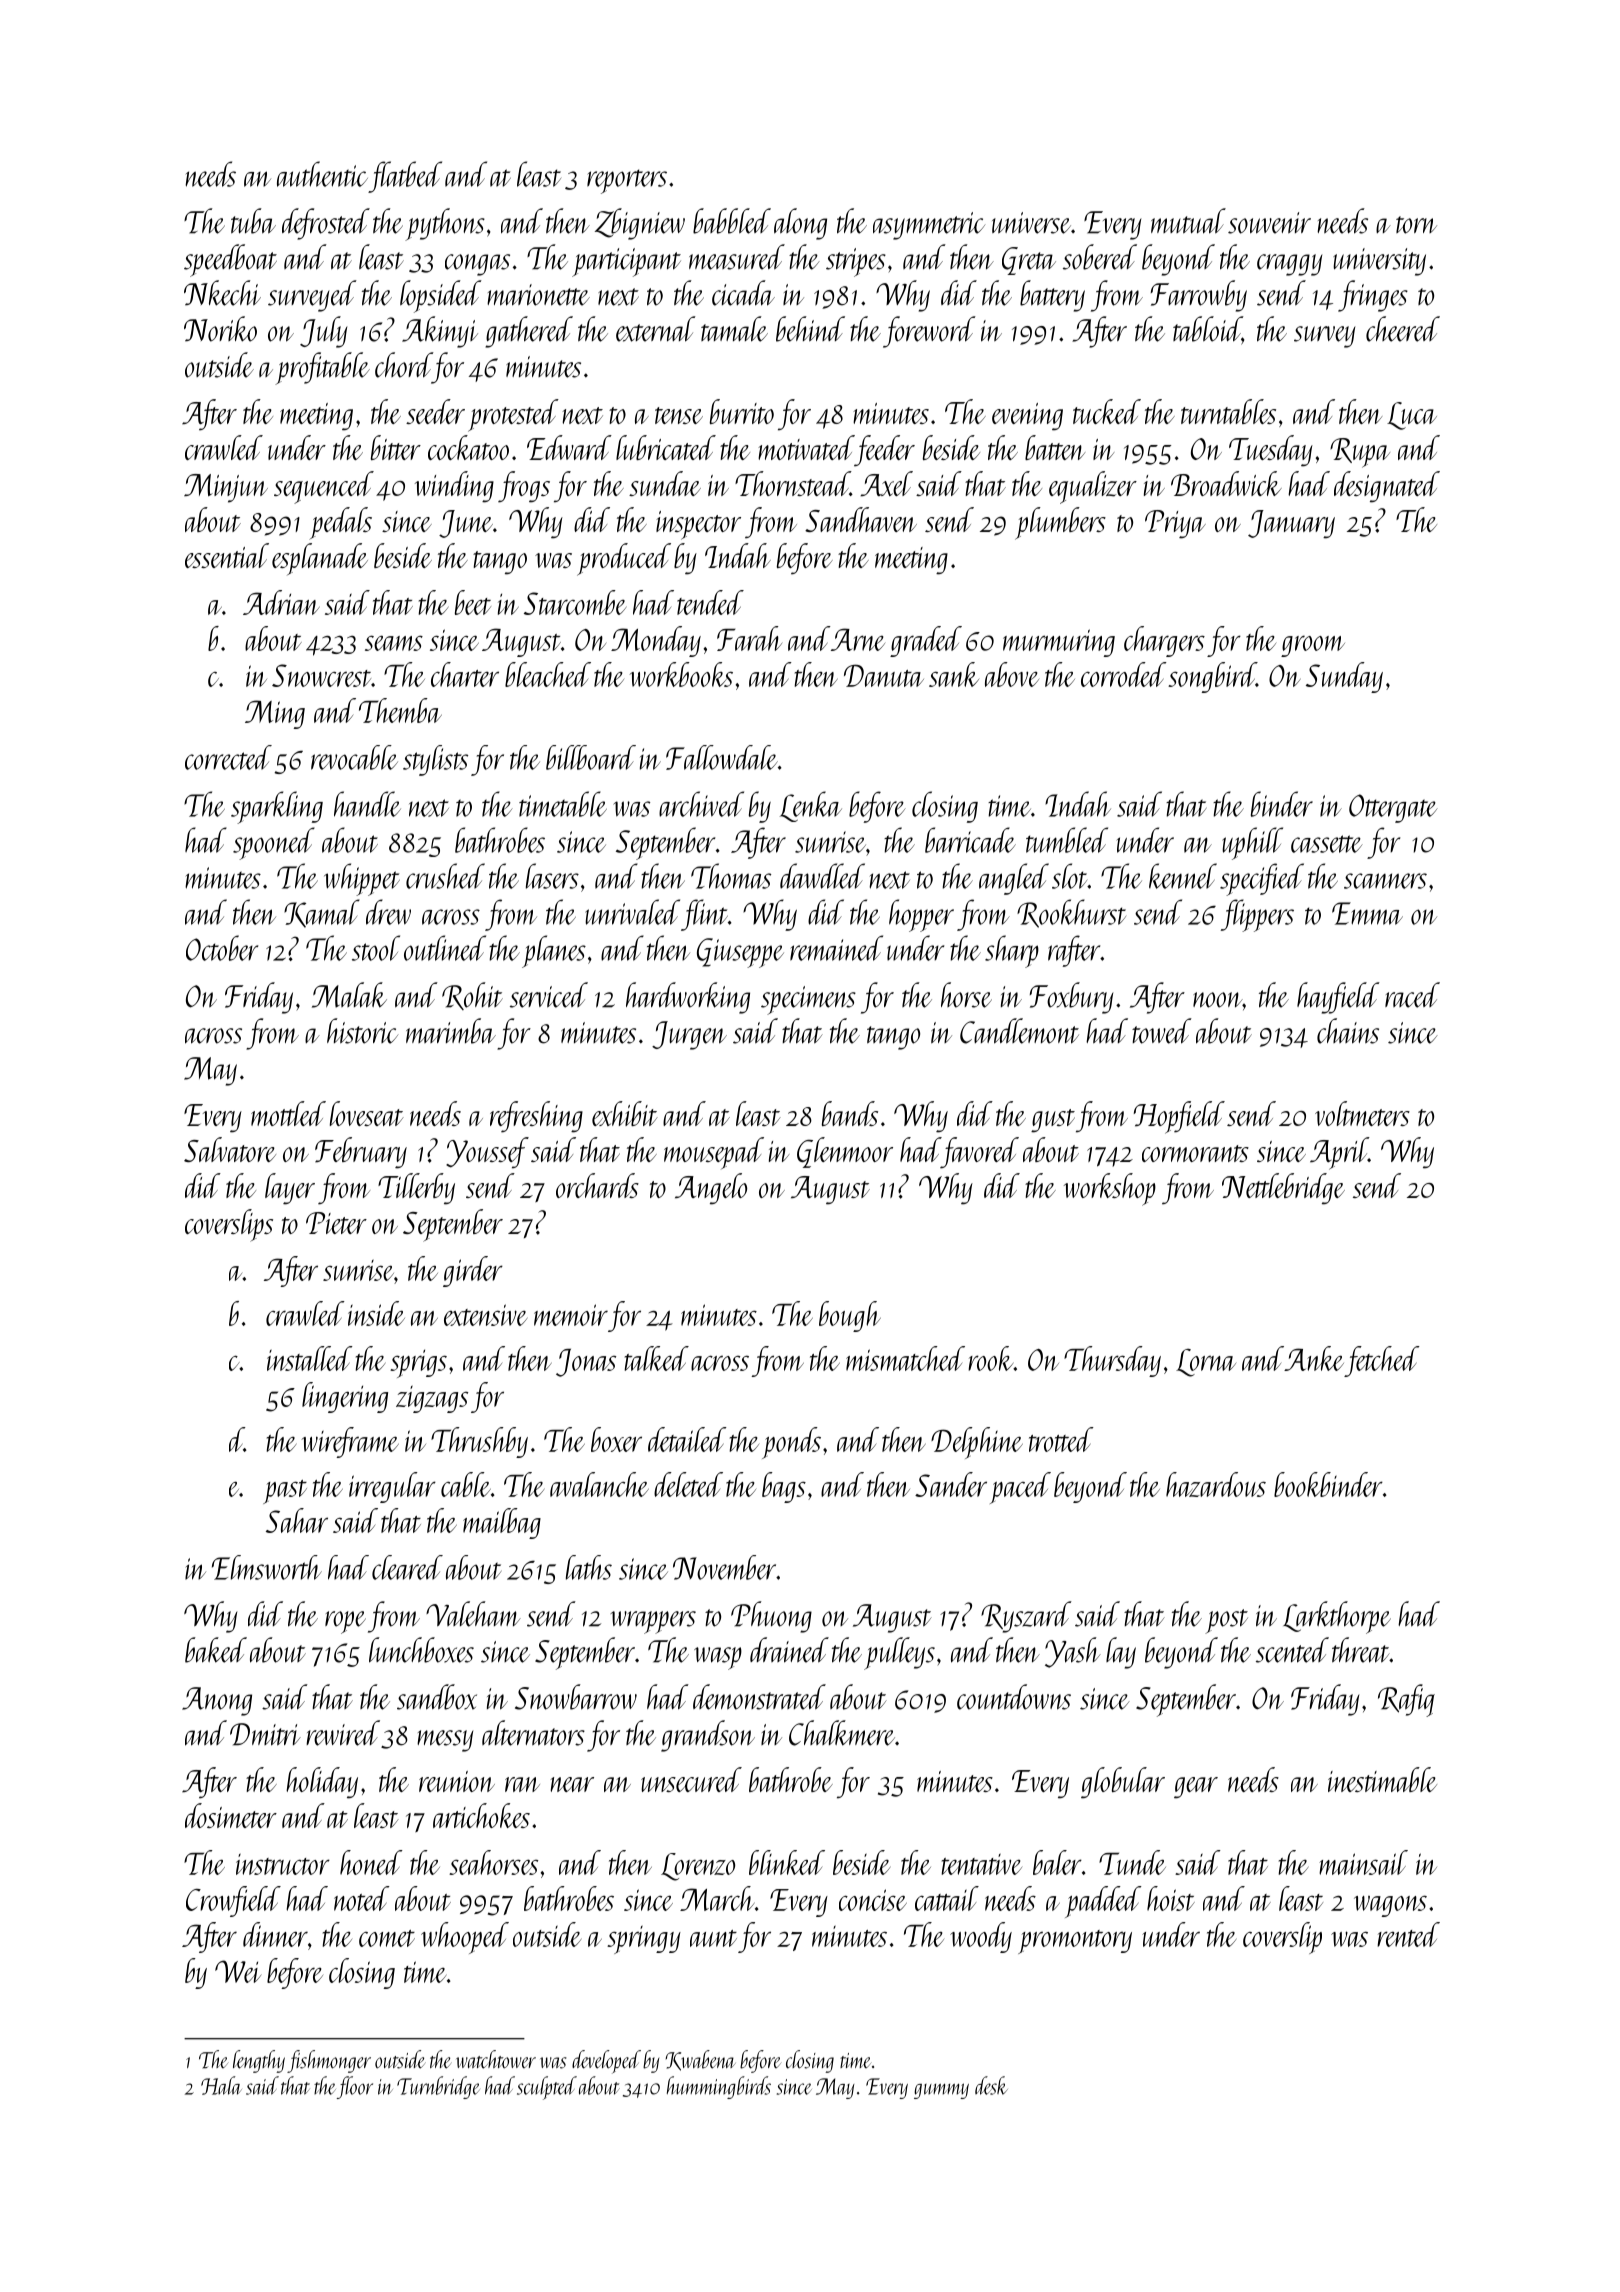 The height and width of the screenshot is (2292, 1620). What do you see at coordinates (941, 2091) in the screenshot?
I see `gummy` at bounding box center [941, 2091].
